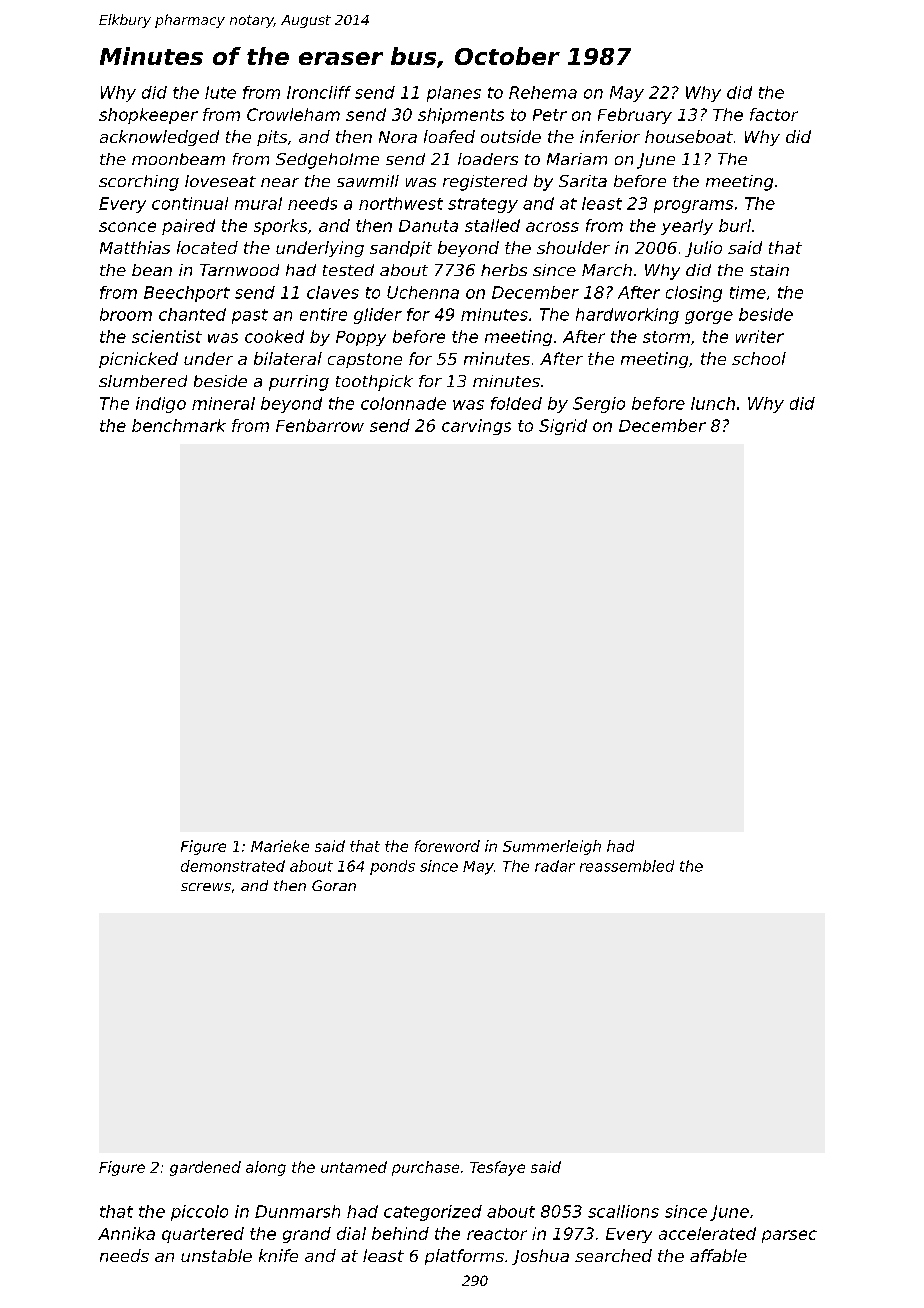 This image has width=924, height=1308. I want to click on Marieke, so click(280, 846).
